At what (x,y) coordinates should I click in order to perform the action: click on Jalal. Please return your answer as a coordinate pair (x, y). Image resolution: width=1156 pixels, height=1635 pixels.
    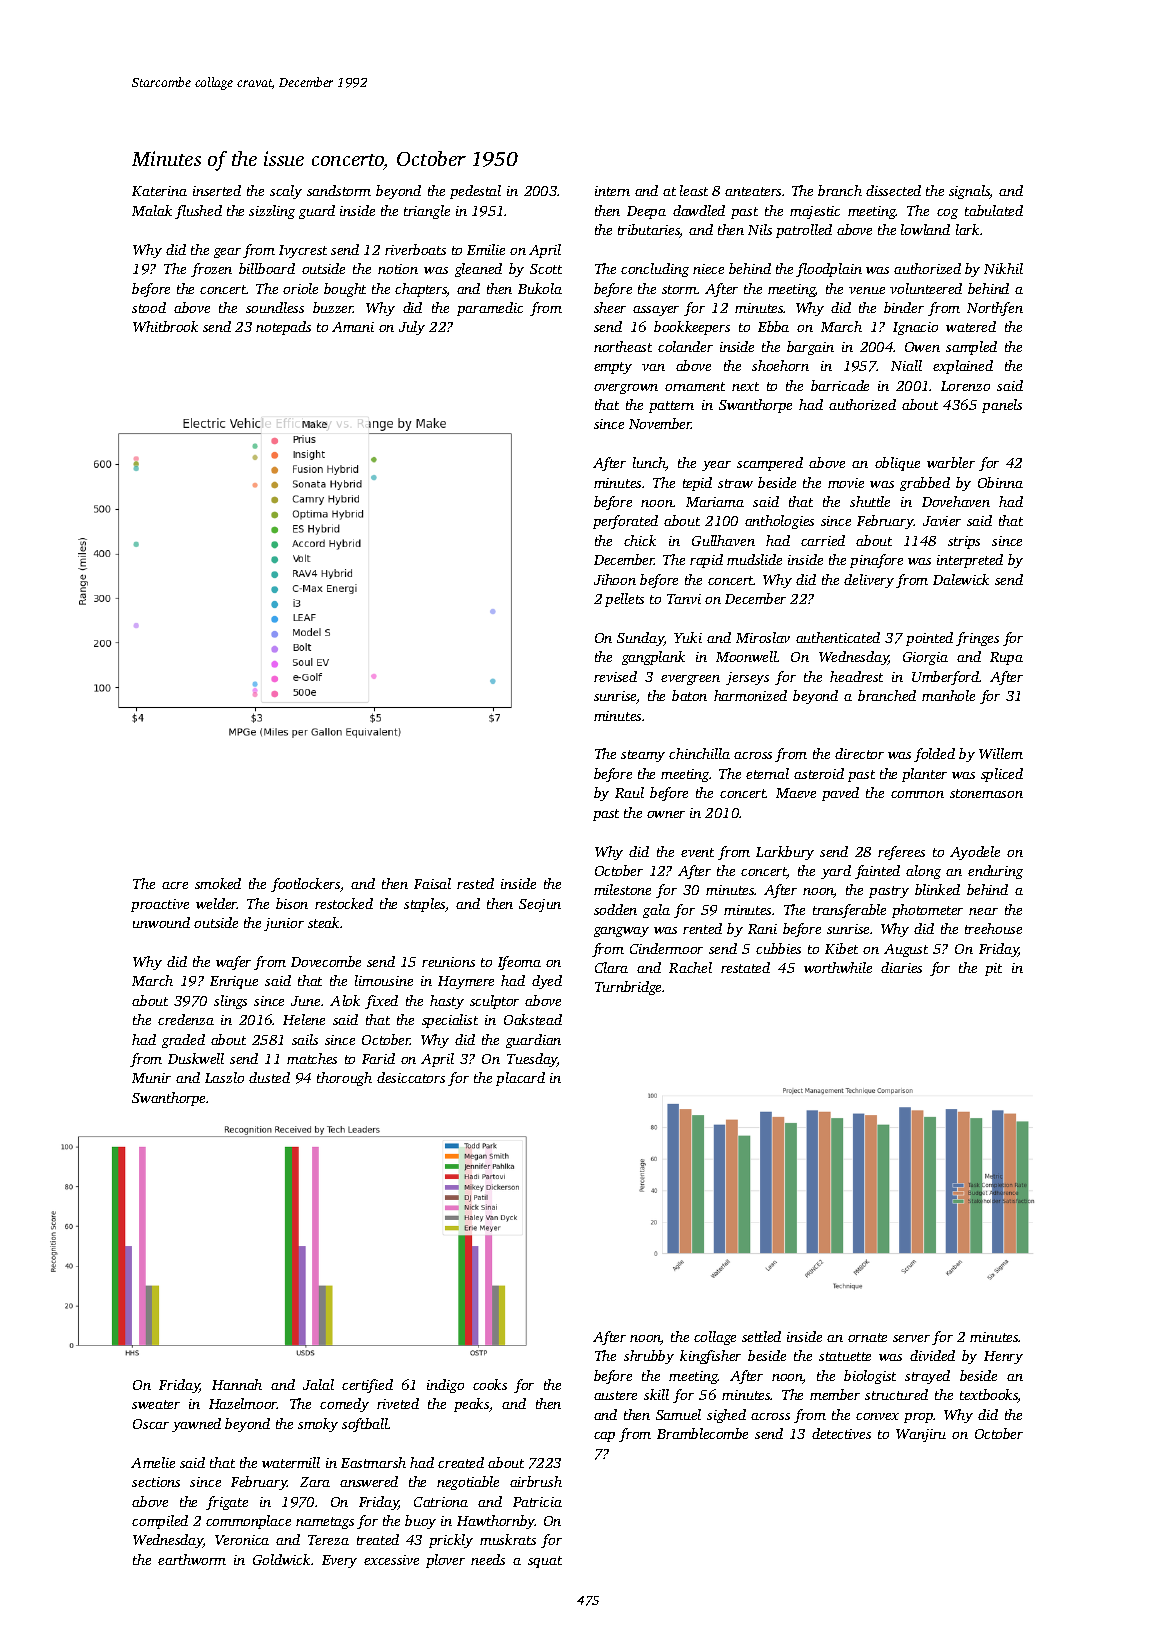
    Looking at the image, I should click on (318, 1384).
